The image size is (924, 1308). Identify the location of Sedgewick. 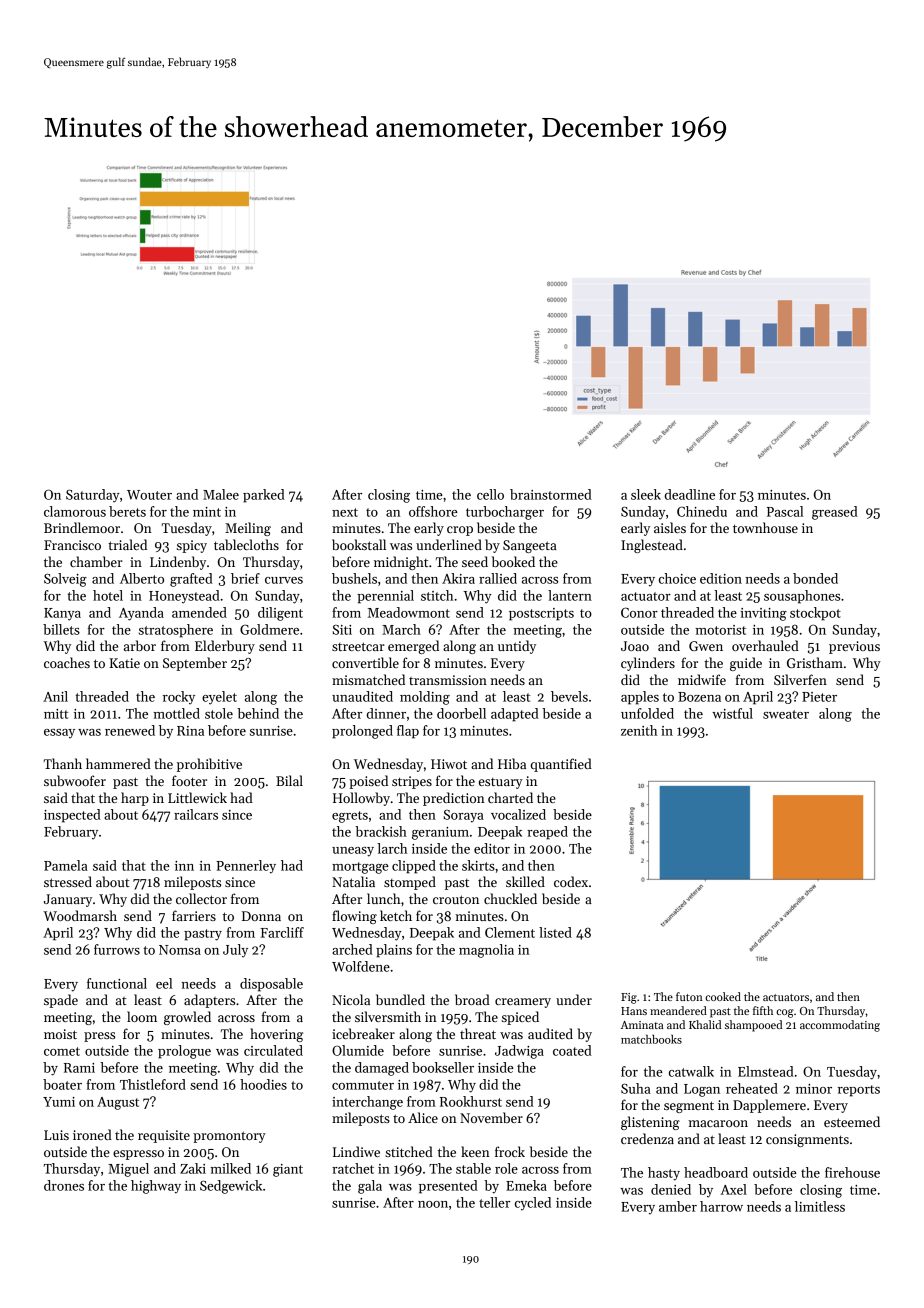
(231, 1187).
